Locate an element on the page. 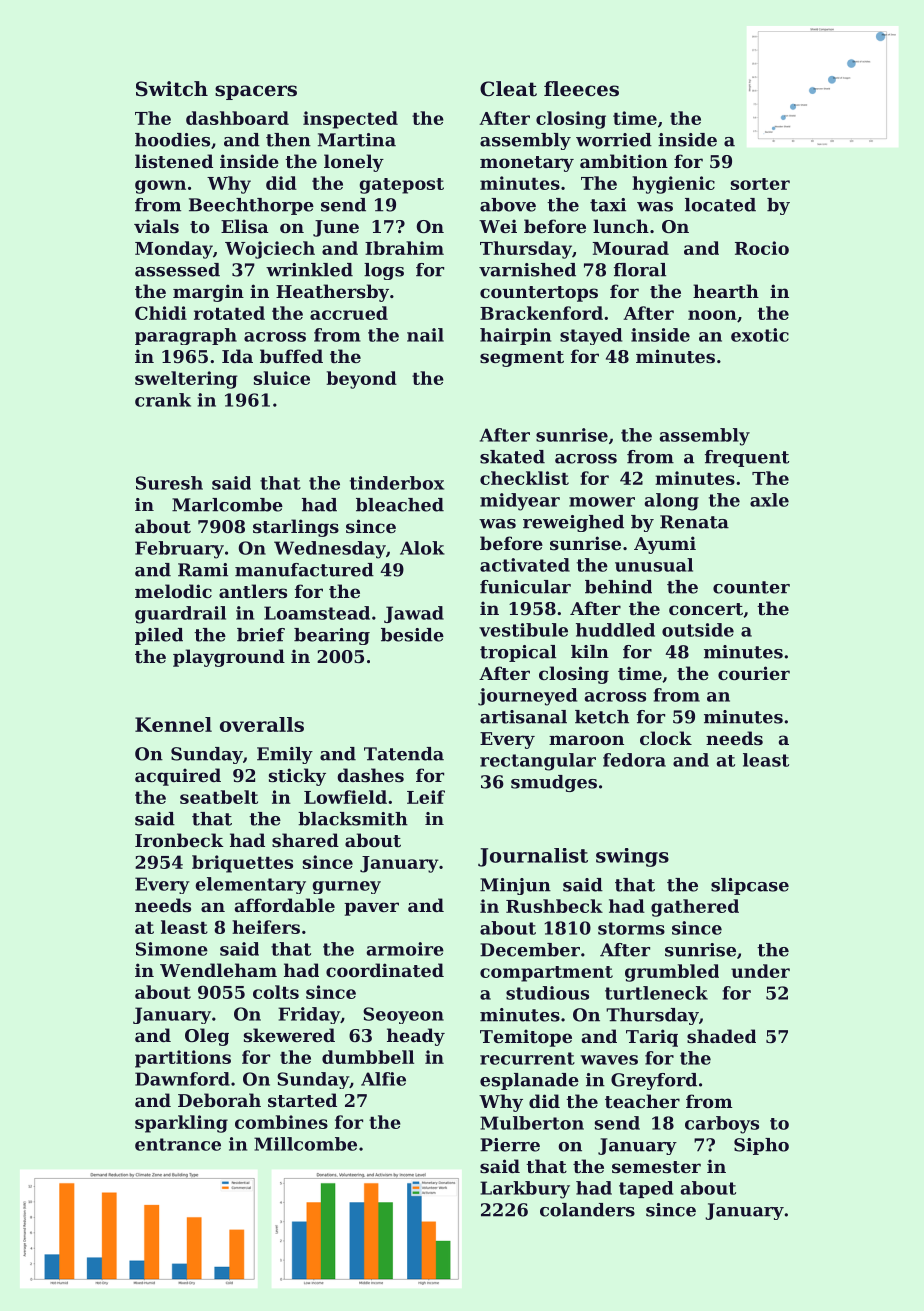 The image size is (924, 1311). gatepost is located at coordinates (401, 186).
